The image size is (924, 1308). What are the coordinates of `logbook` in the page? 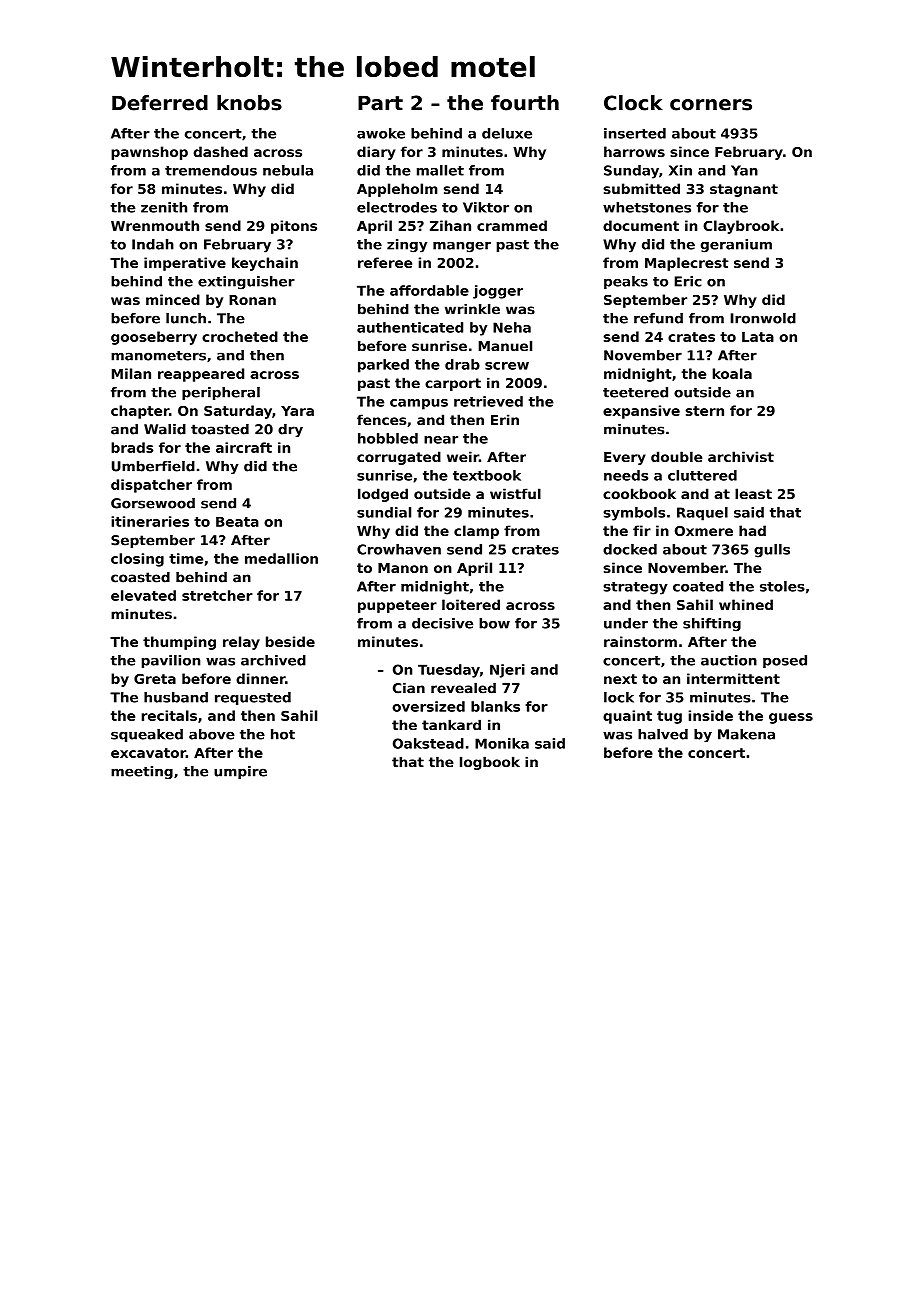 It's located at (490, 763).
